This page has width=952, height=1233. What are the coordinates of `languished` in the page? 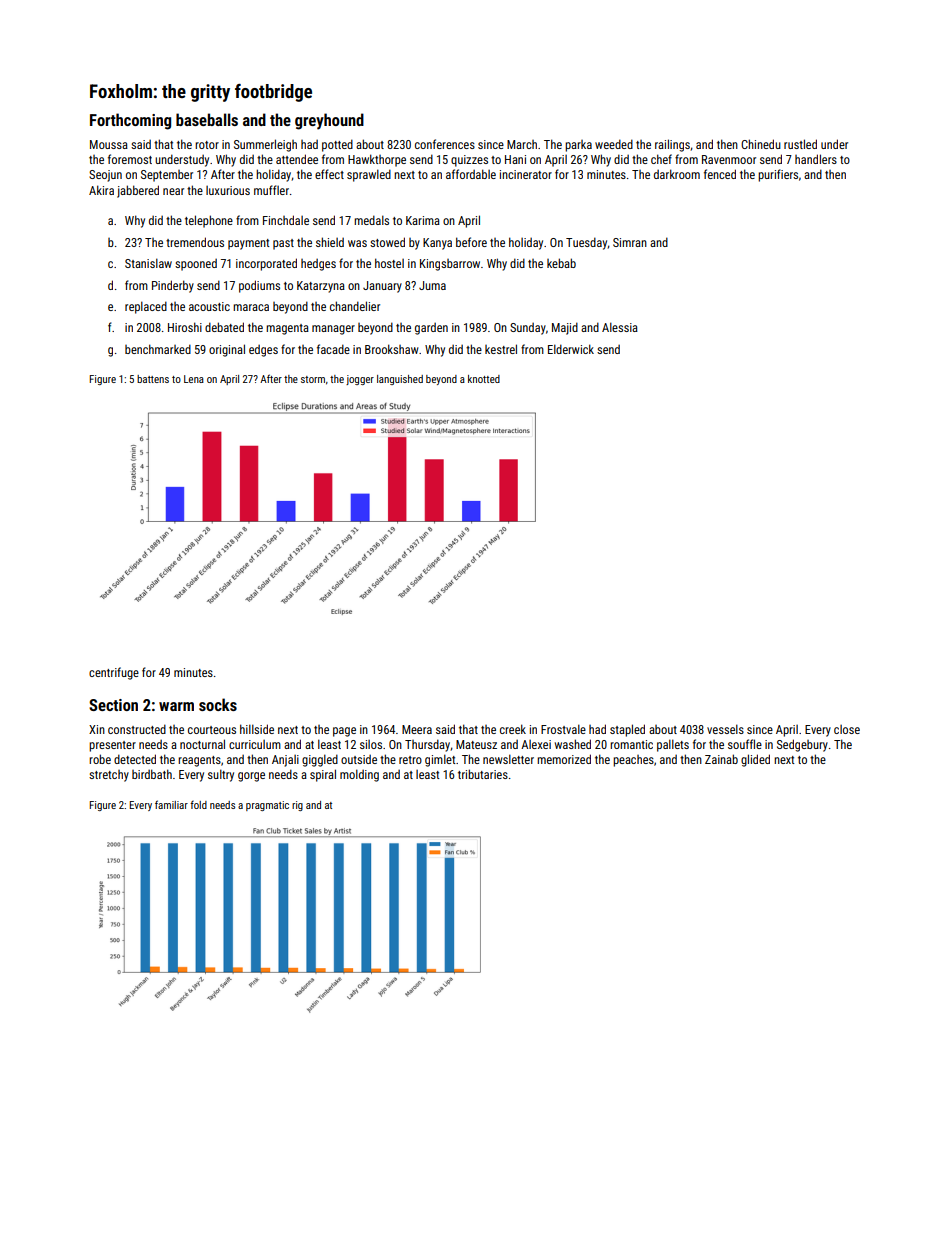 It's located at (400, 380).
